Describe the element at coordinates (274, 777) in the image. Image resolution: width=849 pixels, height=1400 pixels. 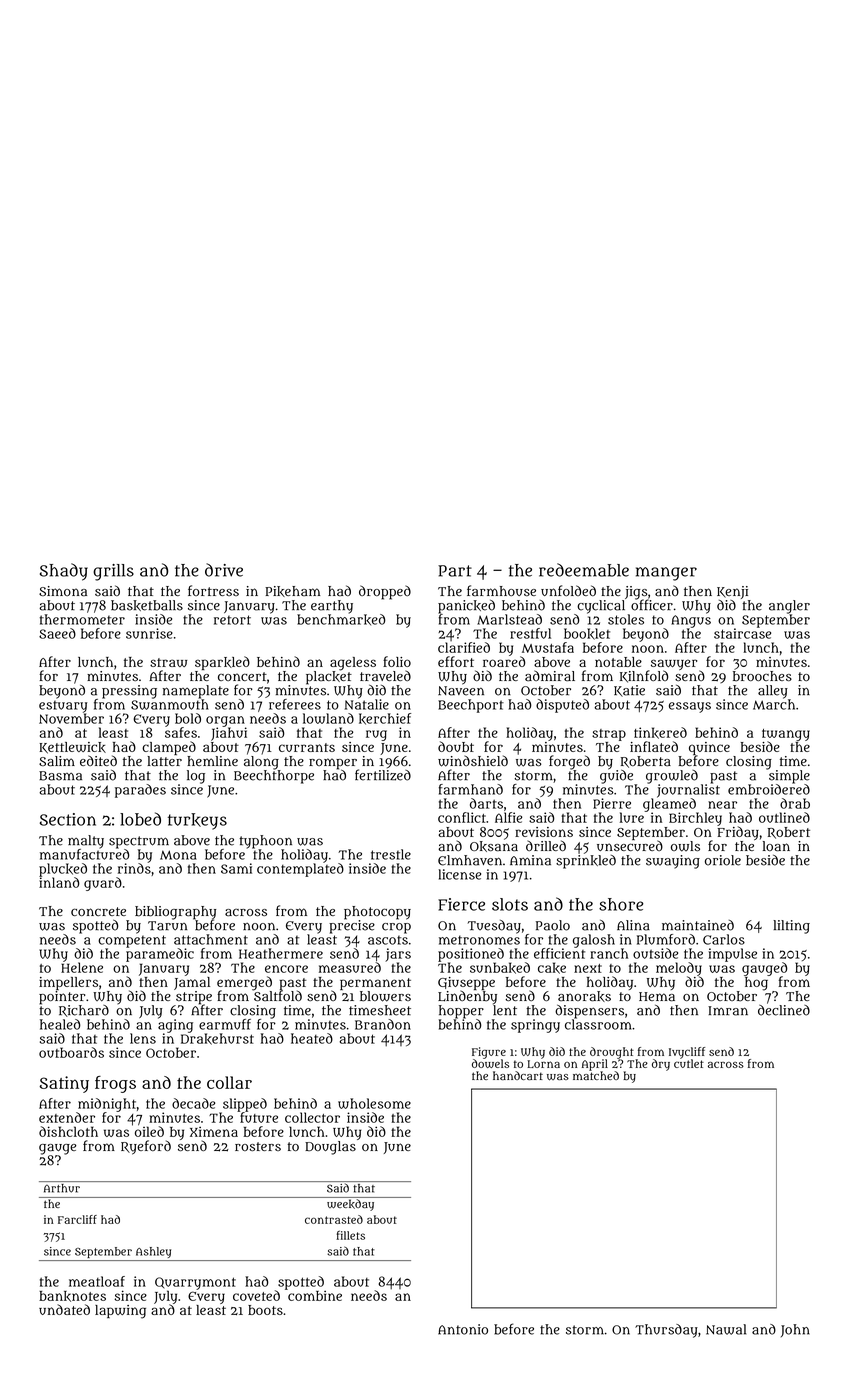
I see `Beechthorpe` at that location.
